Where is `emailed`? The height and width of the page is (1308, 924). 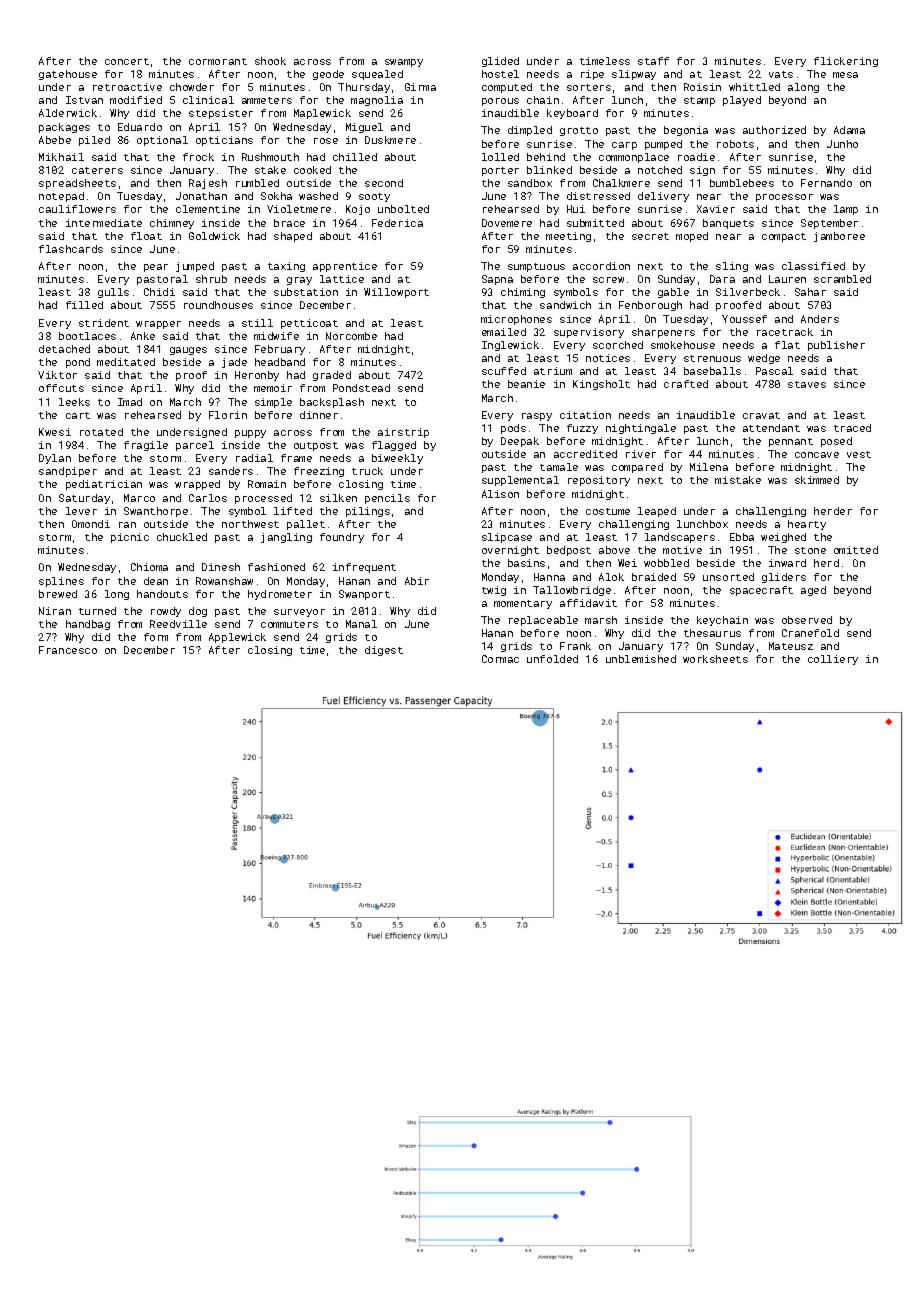 emailed is located at coordinates (504, 332).
